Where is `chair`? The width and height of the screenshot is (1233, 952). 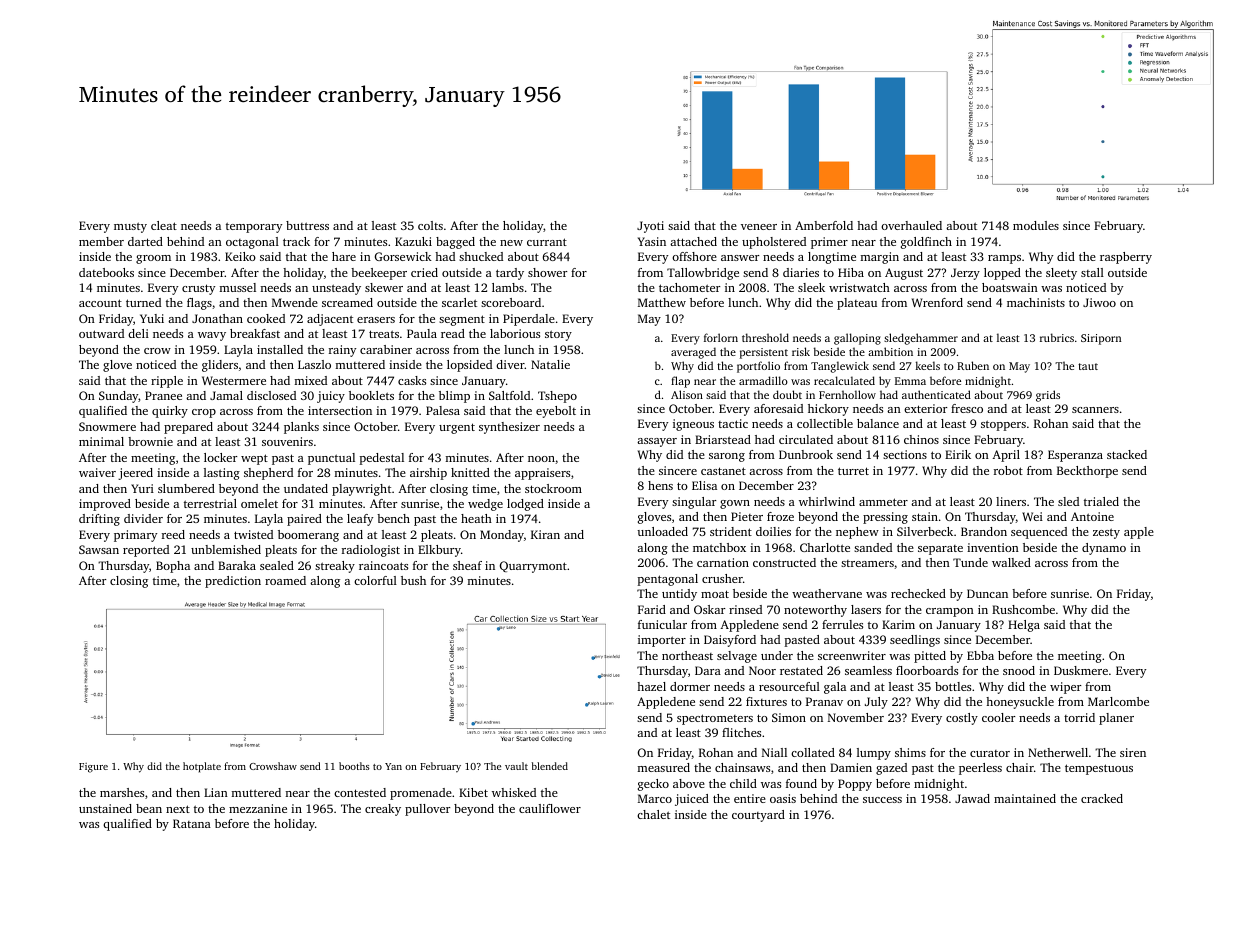
chair is located at coordinates (1020, 767).
